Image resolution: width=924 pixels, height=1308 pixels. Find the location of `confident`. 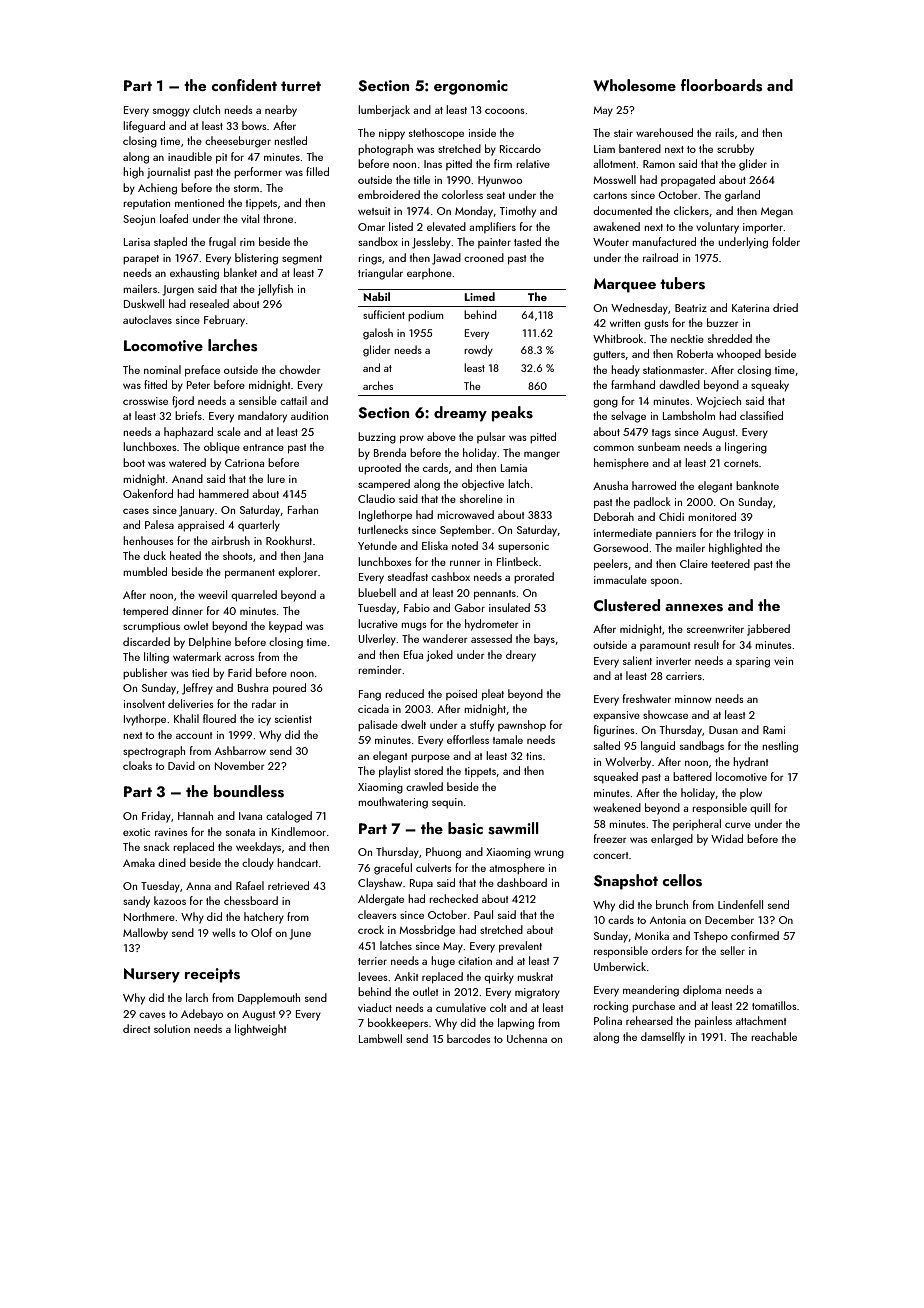

confident is located at coordinates (244, 85).
